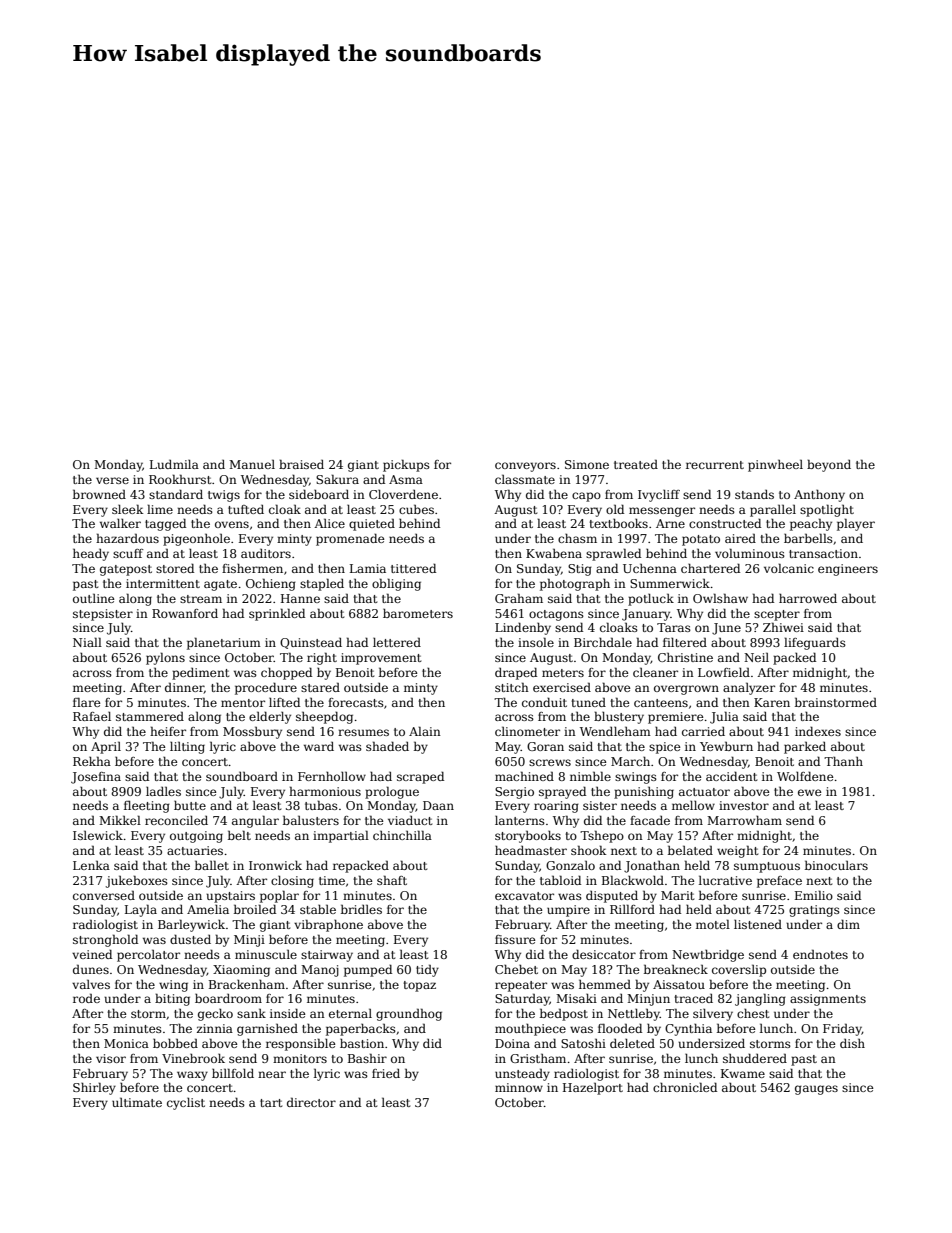 This image has height=1233, width=952. What do you see at coordinates (96, 778) in the image?
I see `Josefina` at bounding box center [96, 778].
